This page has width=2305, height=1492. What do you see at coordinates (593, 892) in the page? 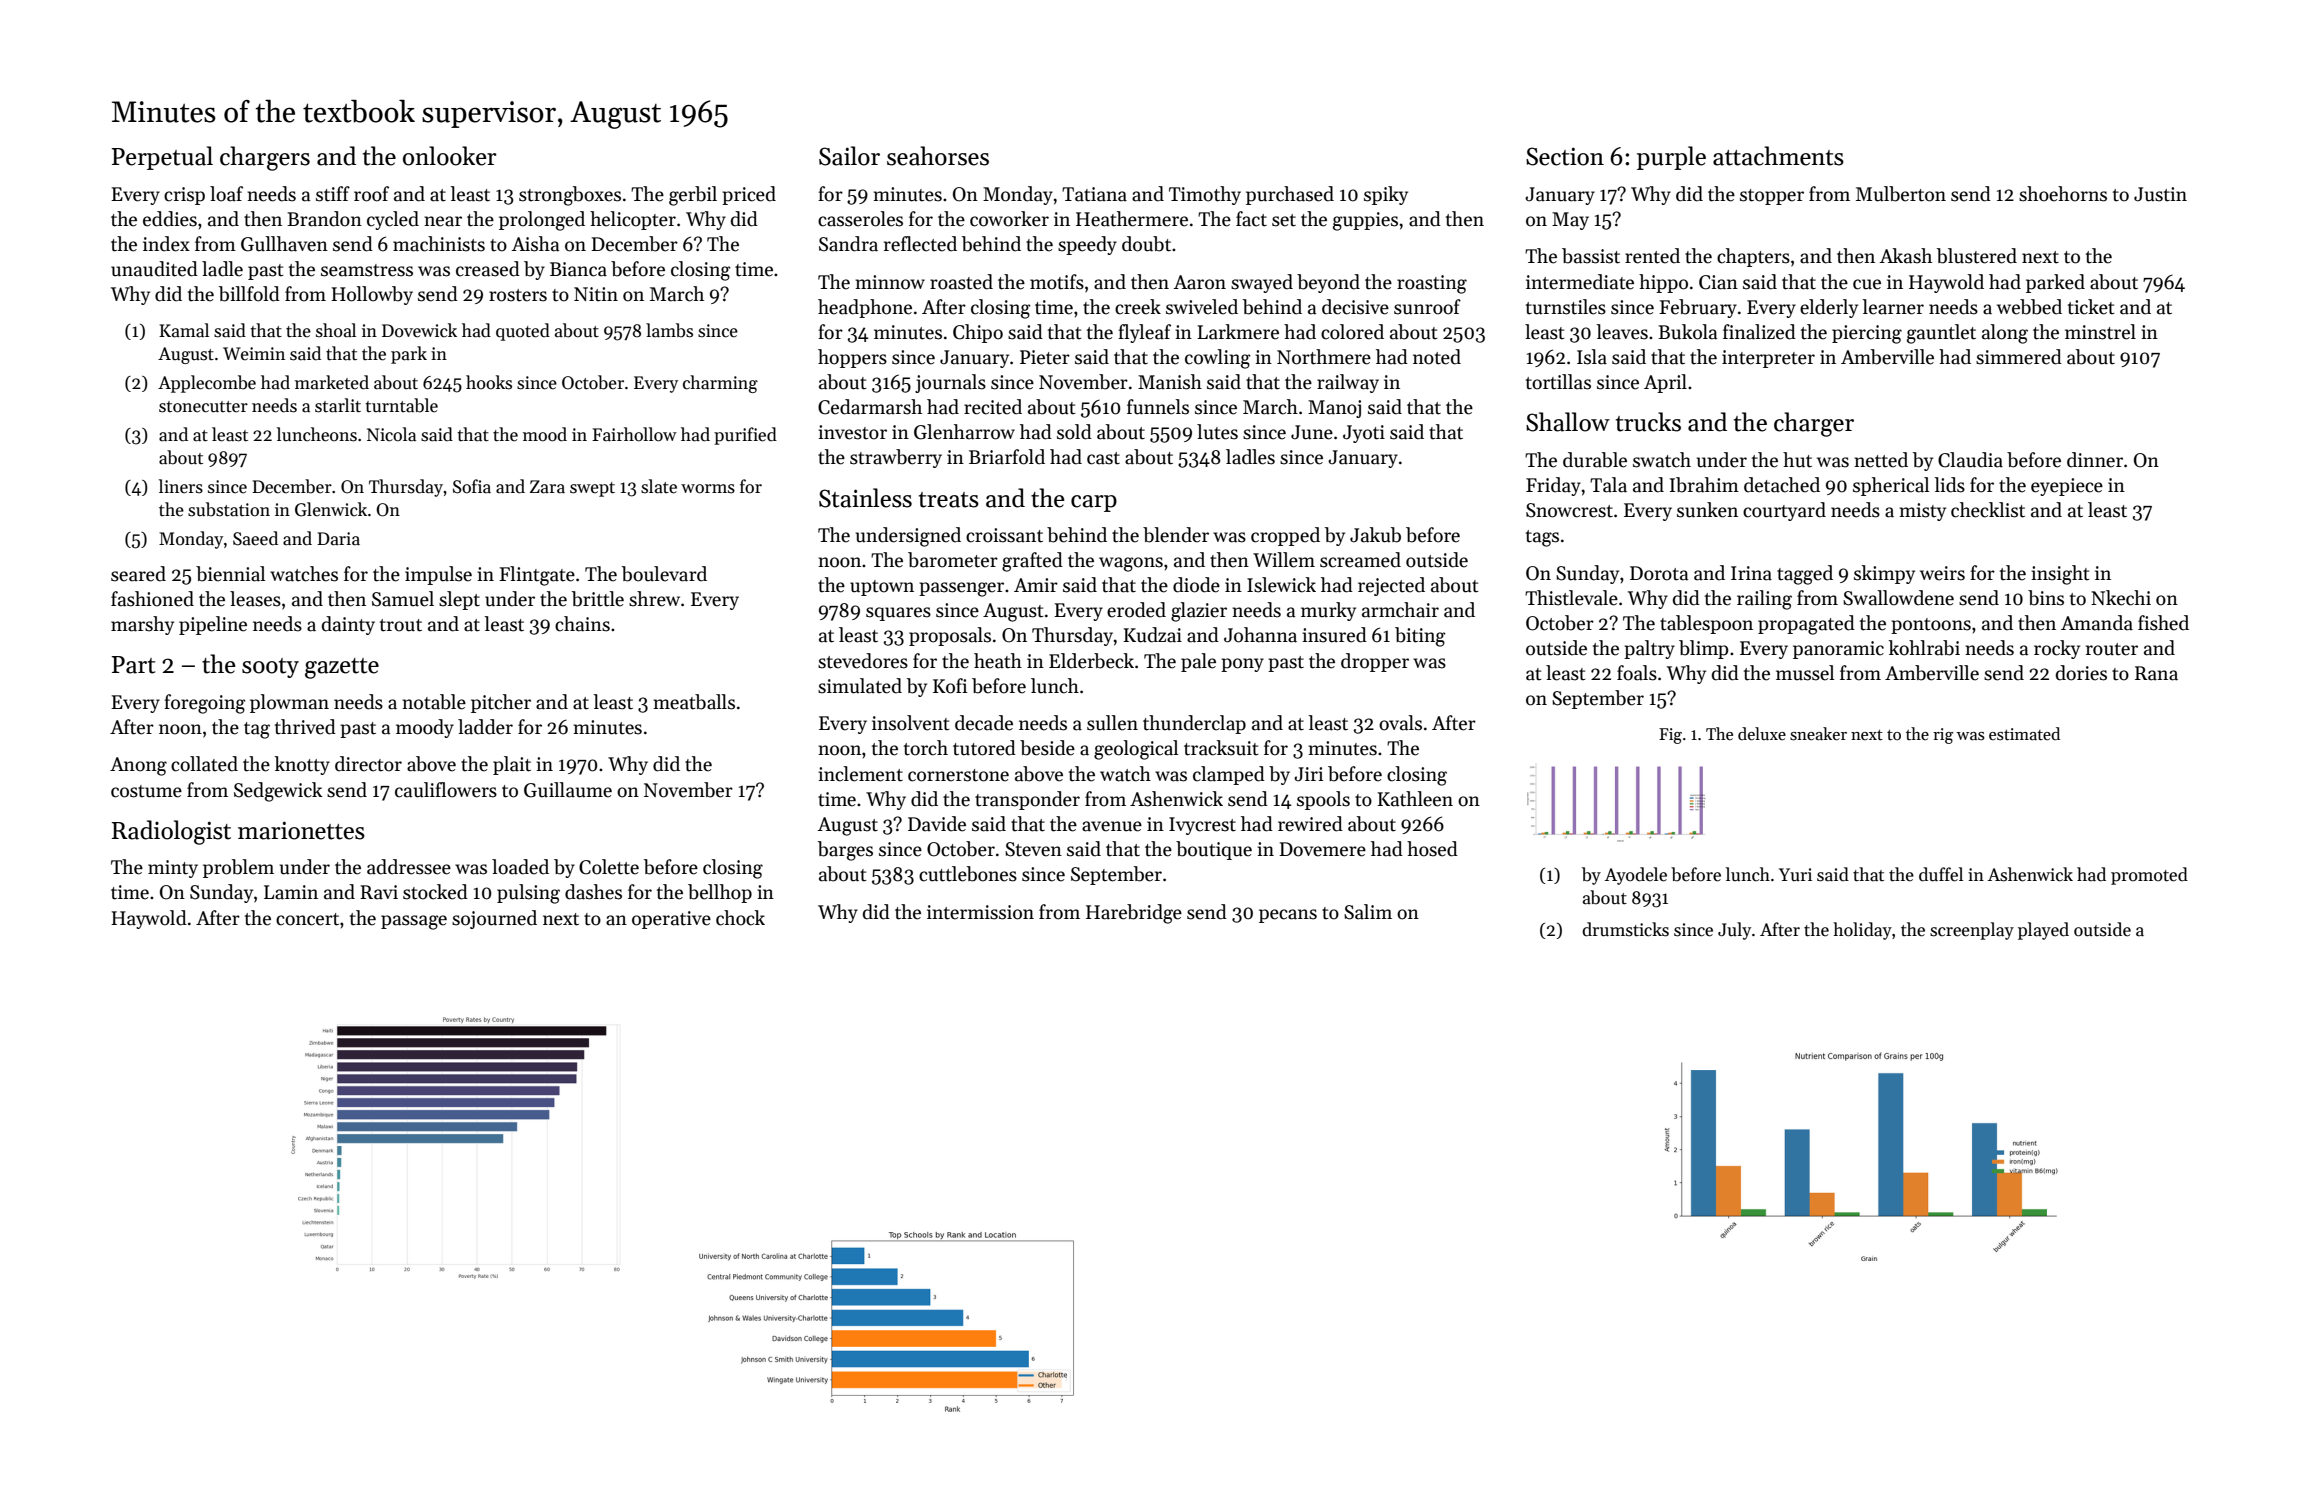
I see `dashes` at bounding box center [593, 892].
